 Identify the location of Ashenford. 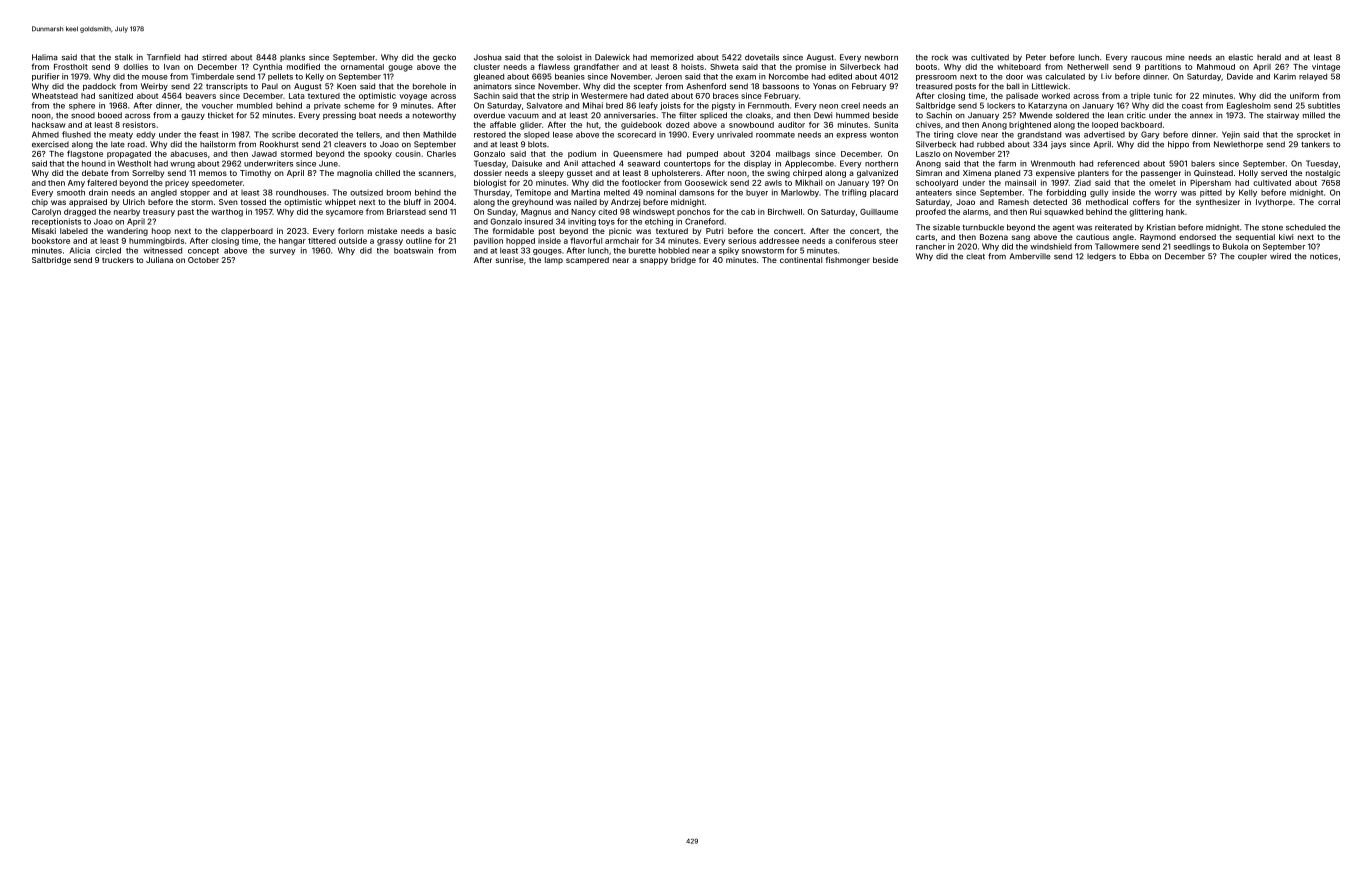
(706, 86).
